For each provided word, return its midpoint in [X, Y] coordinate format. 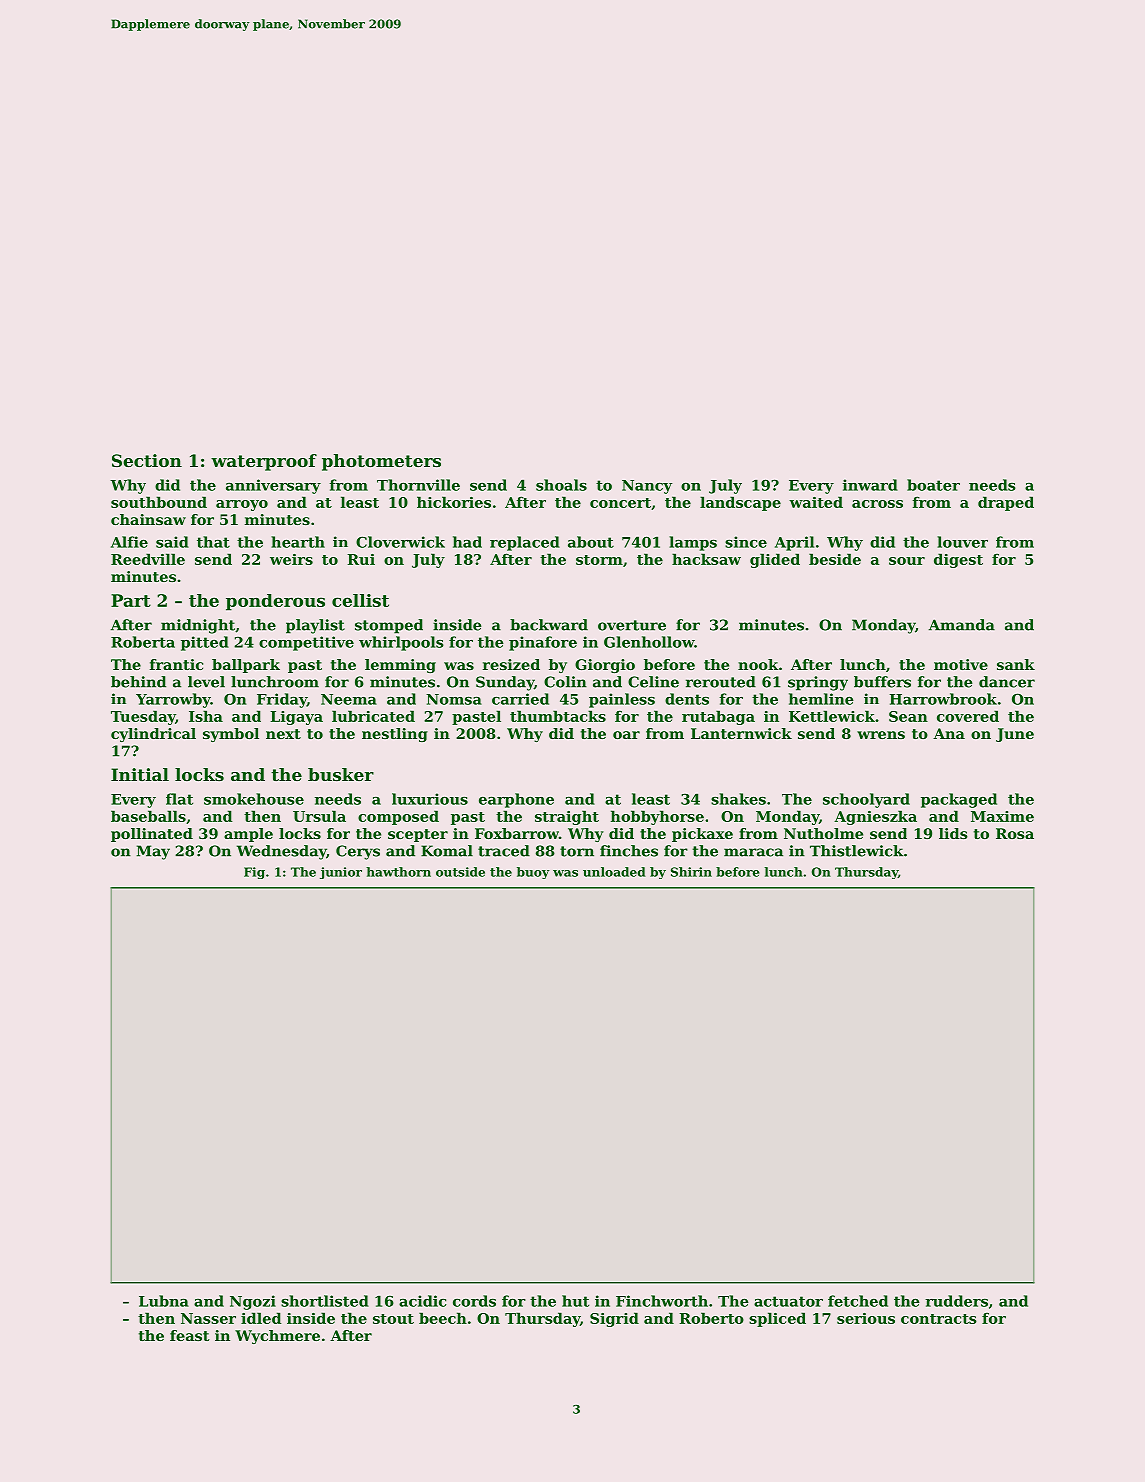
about [591, 542]
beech [443, 1318]
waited [816, 502]
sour [907, 561]
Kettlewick [832, 716]
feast [189, 1335]
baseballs [148, 816]
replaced [525, 543]
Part [131, 600]
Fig [254, 873]
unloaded [614, 872]
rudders [956, 1301]
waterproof [264, 462]
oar [626, 735]
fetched [858, 1301]
